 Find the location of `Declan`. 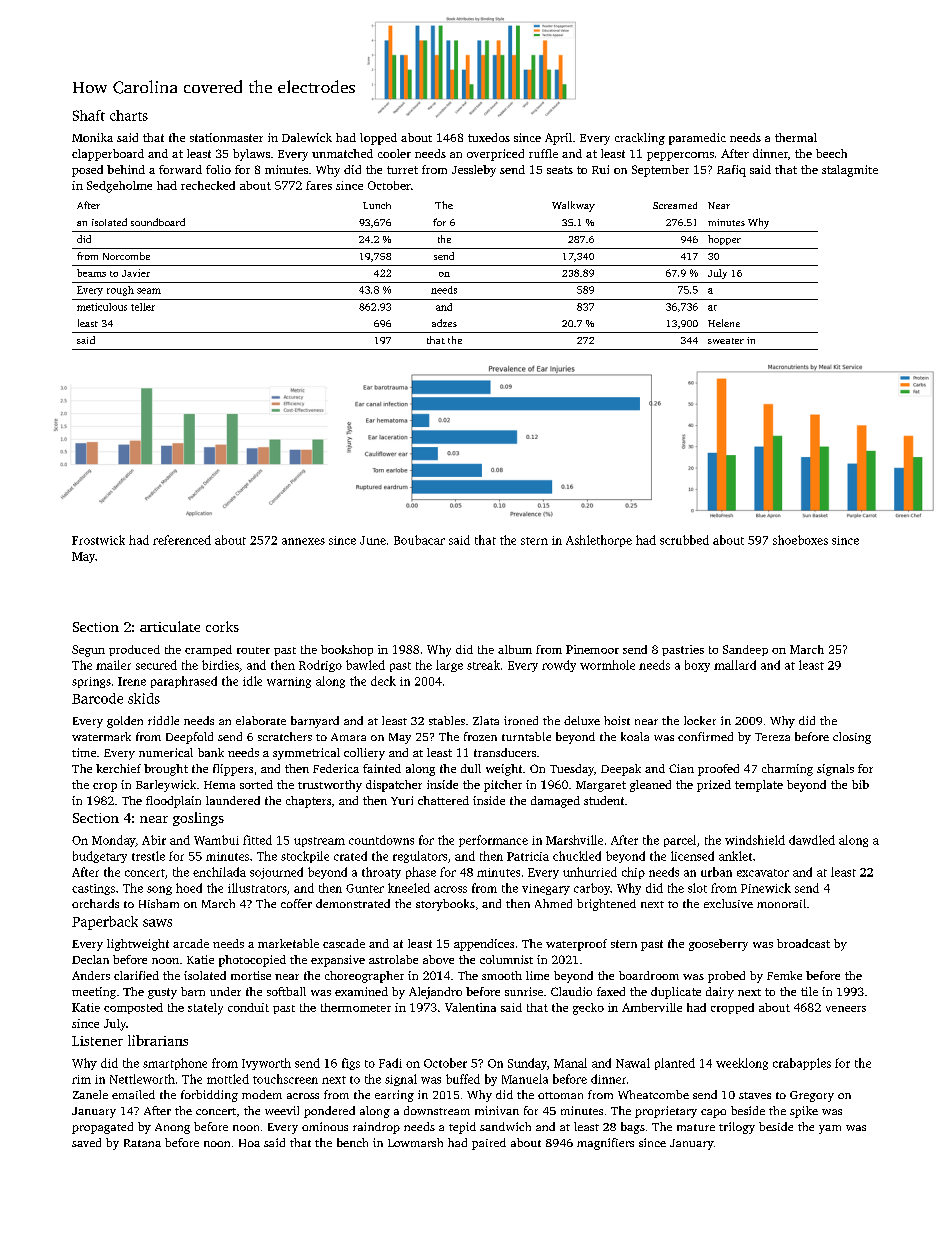

Declan is located at coordinates (90, 959).
